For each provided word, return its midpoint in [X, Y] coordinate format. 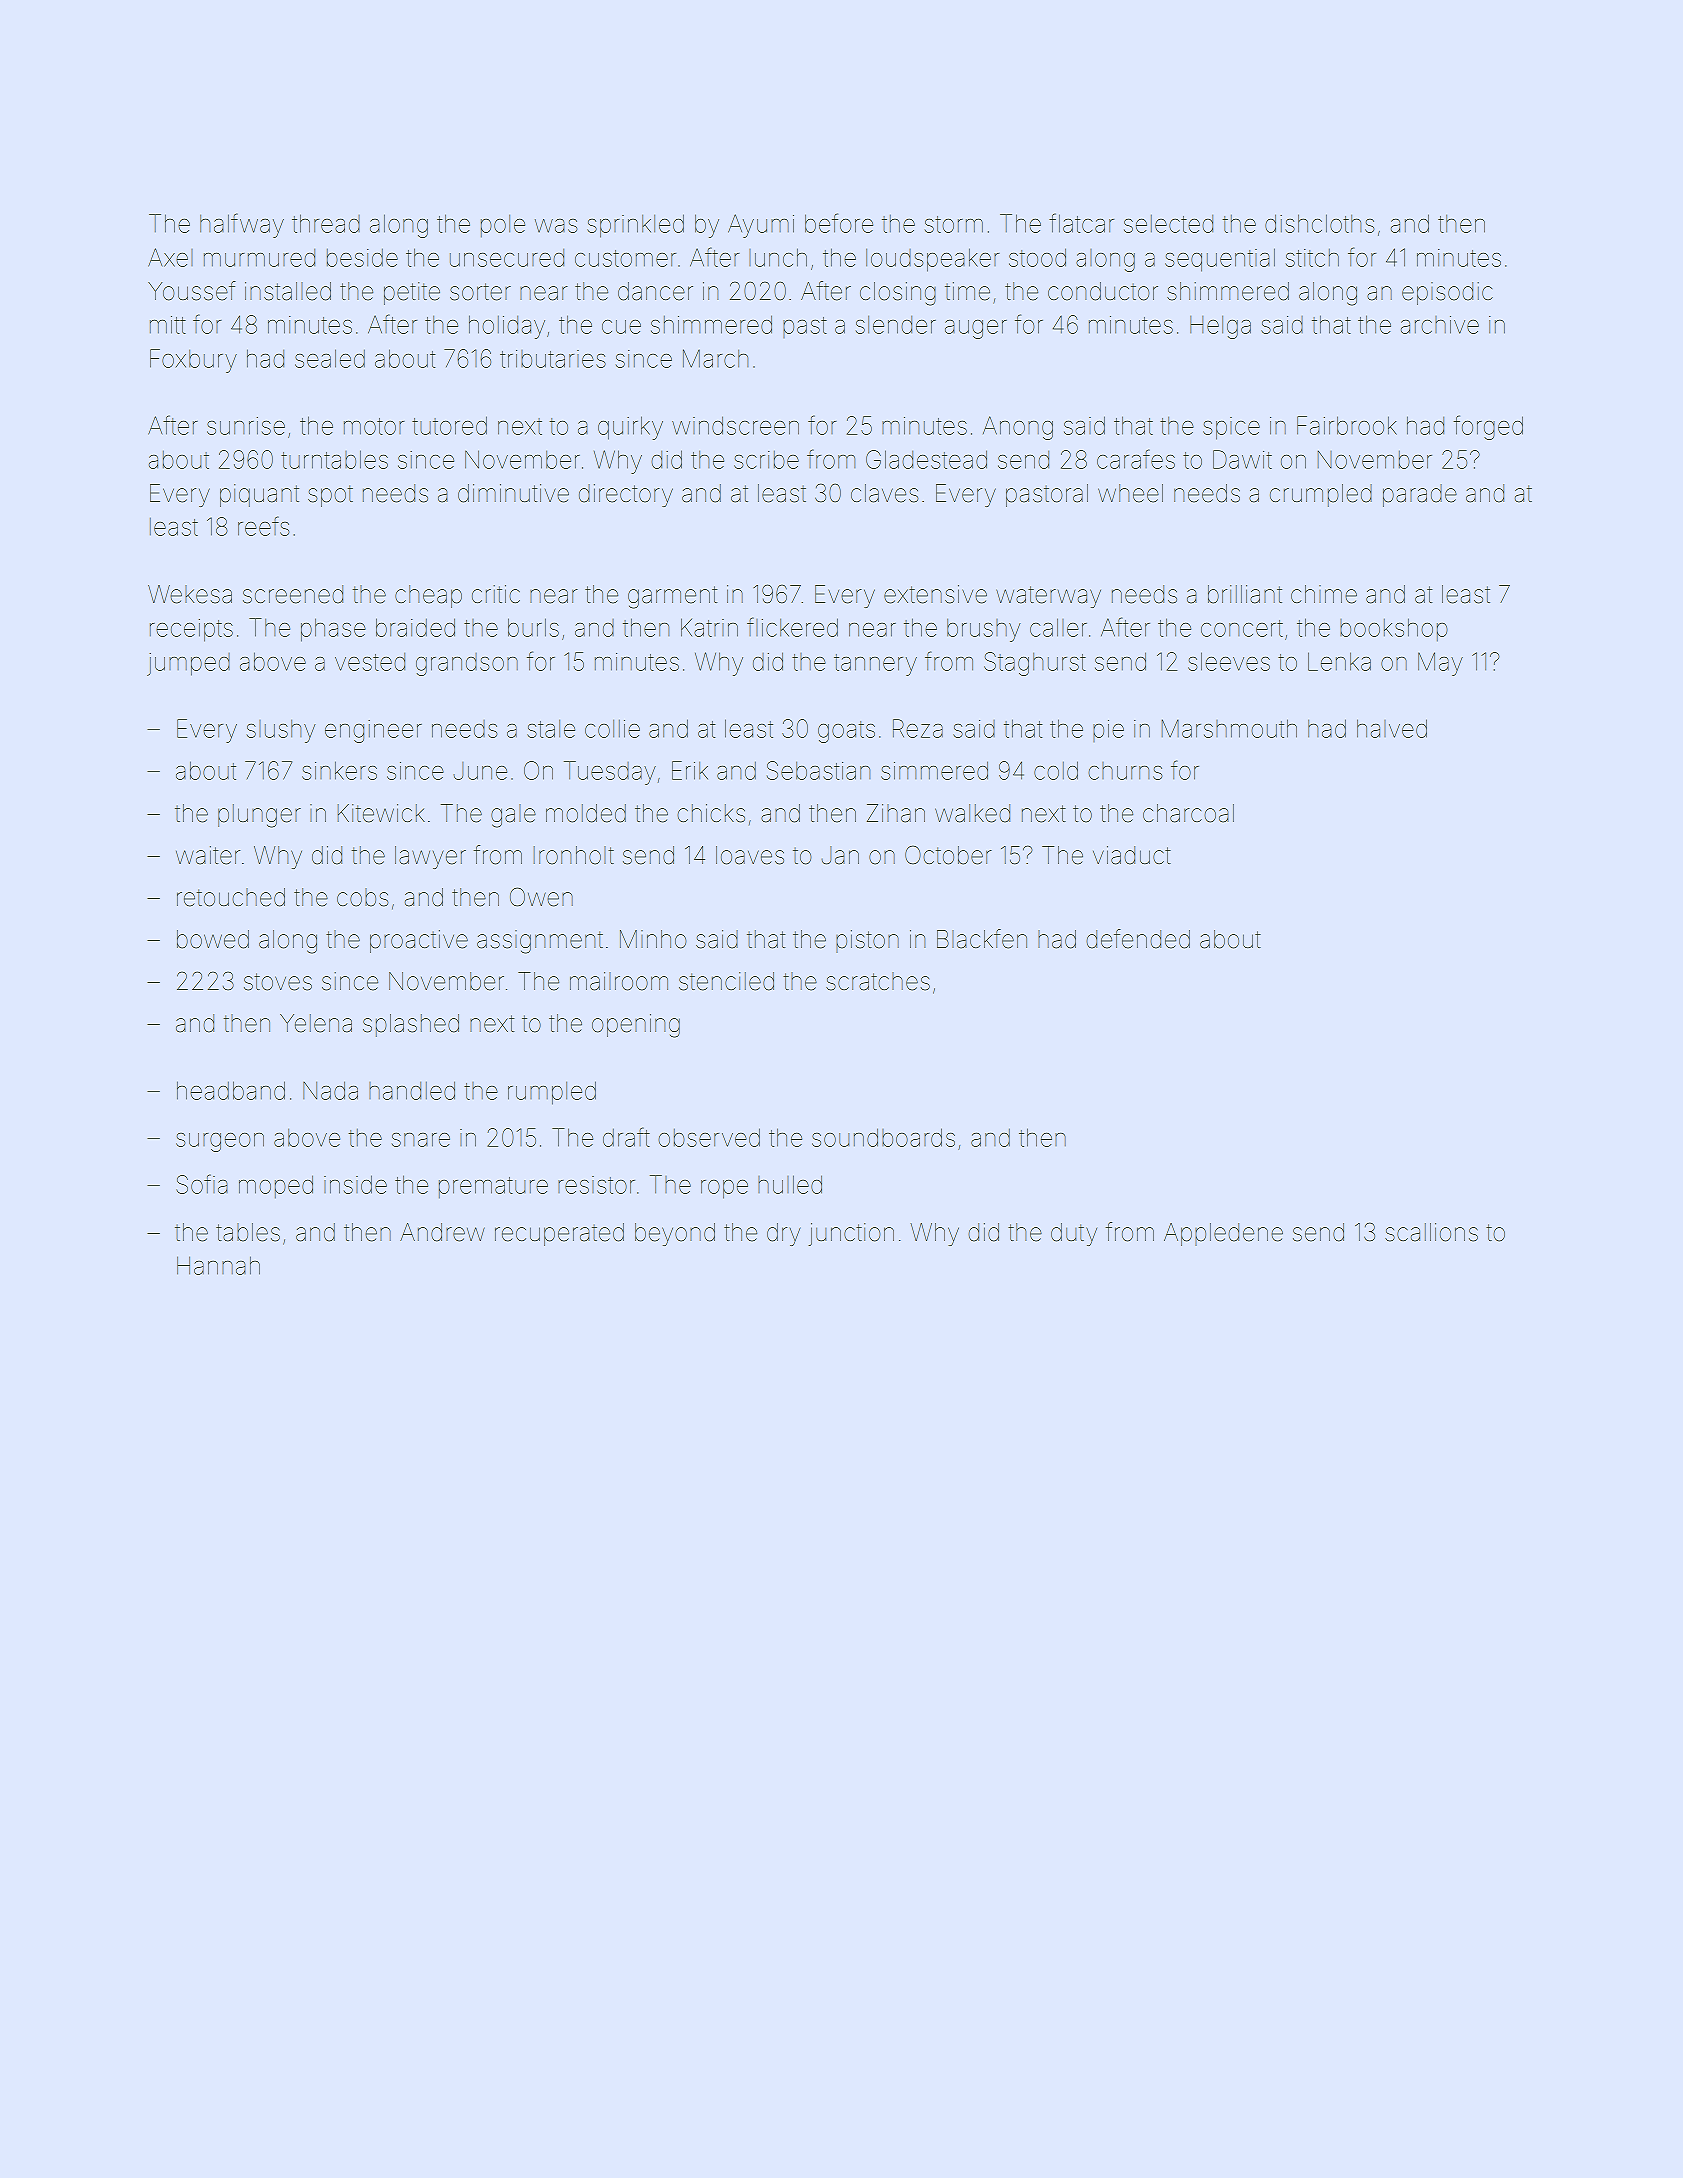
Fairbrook [1347, 425]
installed [288, 291]
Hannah [218, 1265]
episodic [1447, 293]
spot [330, 496]
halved [1392, 728]
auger [976, 329]
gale [513, 816]
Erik [690, 770]
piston [867, 941]
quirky [630, 428]
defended [1138, 939]
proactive [419, 941]
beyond [675, 1234]
